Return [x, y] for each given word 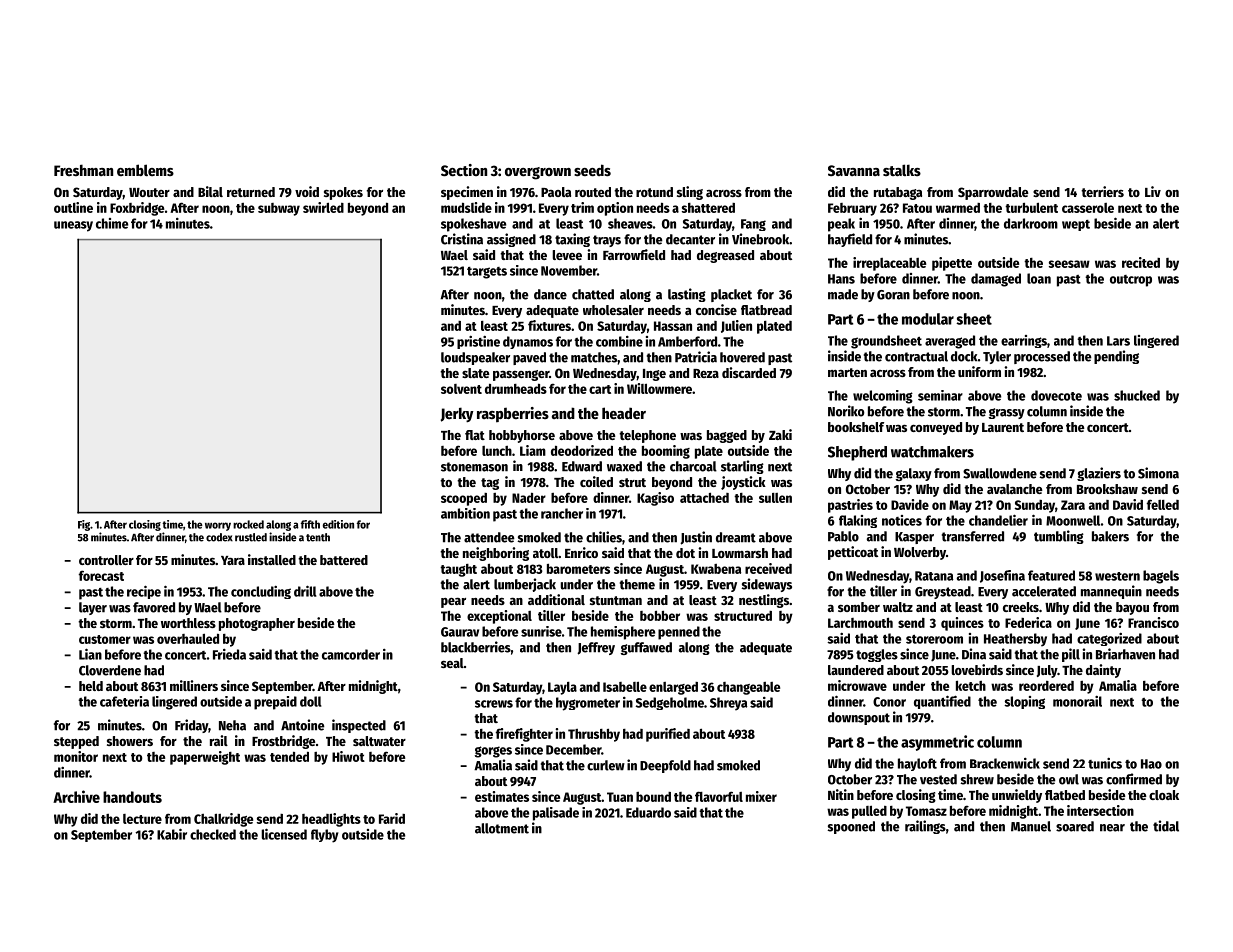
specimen [467, 193]
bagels [1161, 577]
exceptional [499, 617]
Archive [76, 796]
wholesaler [613, 310]
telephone [647, 436]
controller [106, 560]
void [307, 191]
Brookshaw [1107, 489]
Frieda [229, 654]
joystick [743, 483]
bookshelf [856, 427]
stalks [902, 170]
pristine [478, 342]
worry [218, 526]
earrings [1024, 341]
